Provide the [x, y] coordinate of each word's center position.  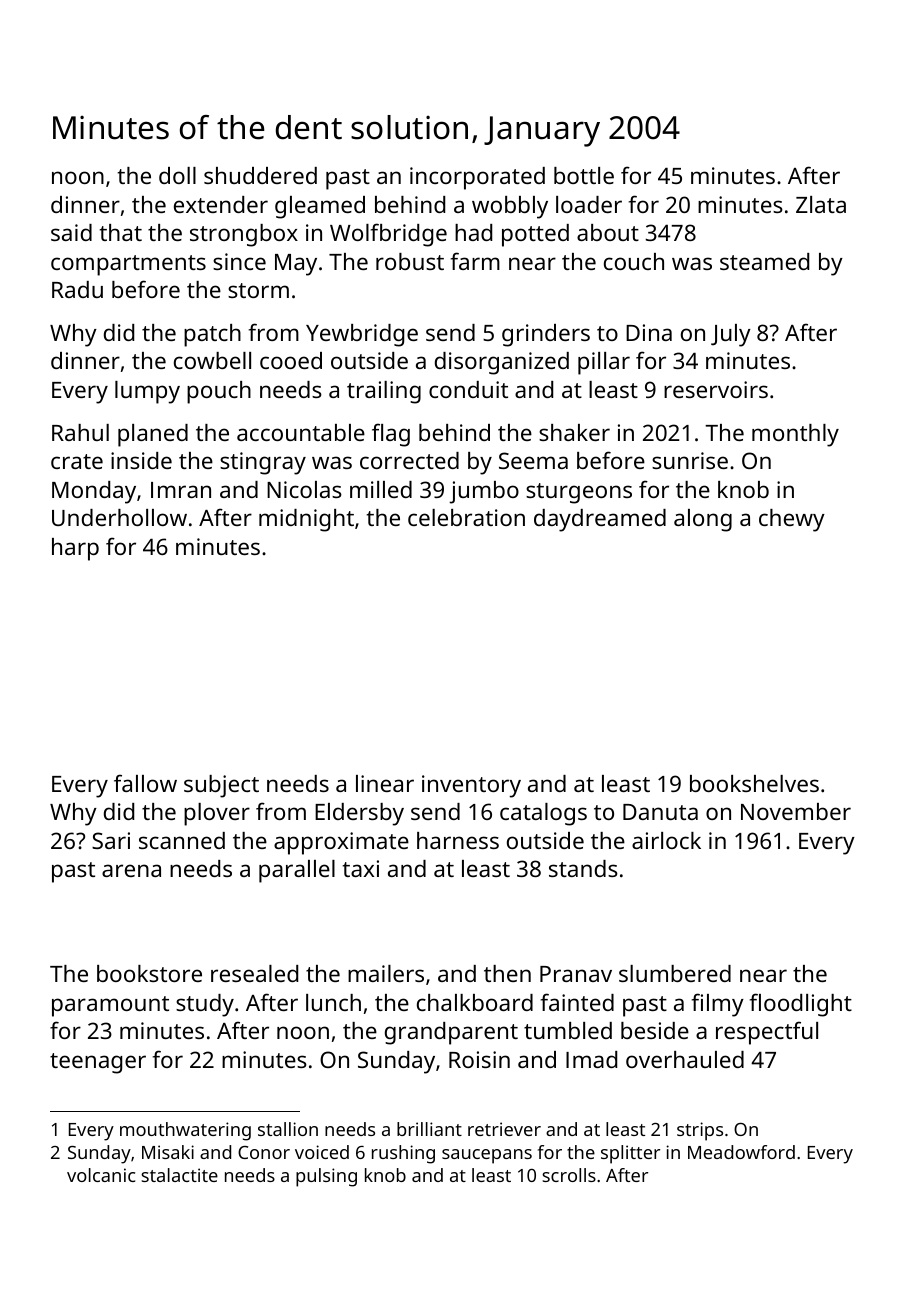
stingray [263, 463]
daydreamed [600, 520]
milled [381, 489]
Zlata [821, 204]
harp [75, 549]
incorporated [477, 178]
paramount [110, 1006]
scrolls [569, 1175]
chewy [792, 520]
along [703, 520]
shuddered [260, 175]
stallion [288, 1129]
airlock [666, 840]
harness [458, 840]
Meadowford [741, 1152]
